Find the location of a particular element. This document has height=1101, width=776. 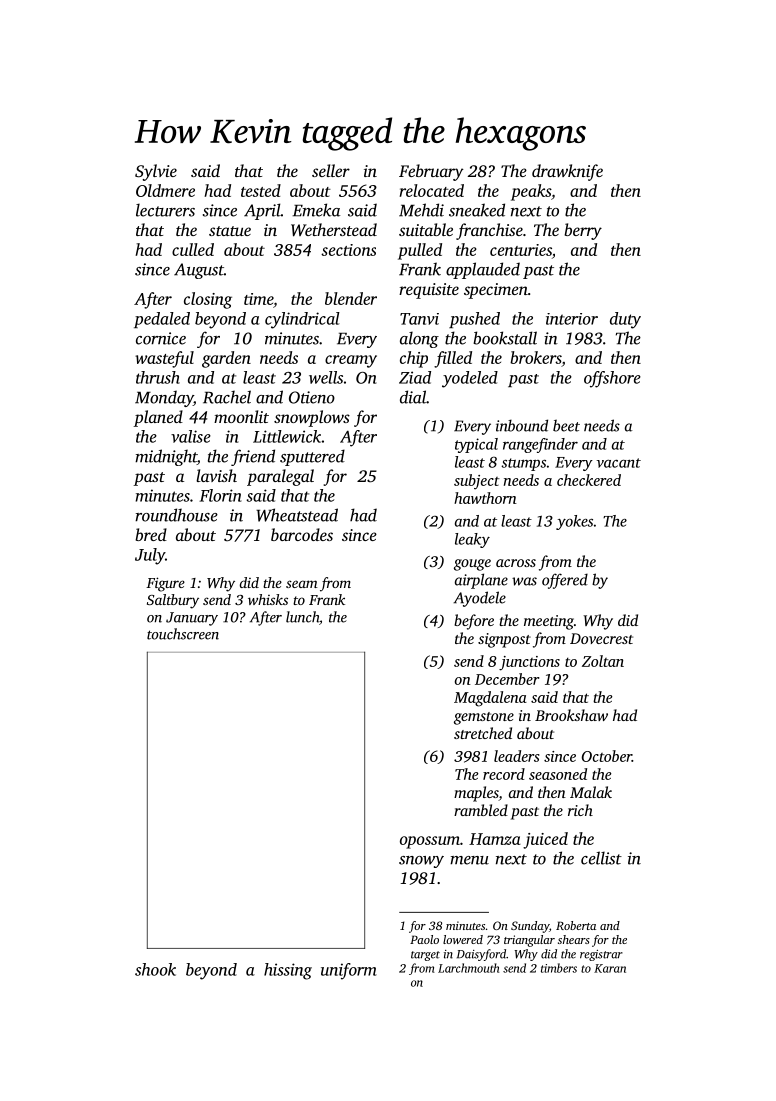

stretched is located at coordinates (483, 733).
